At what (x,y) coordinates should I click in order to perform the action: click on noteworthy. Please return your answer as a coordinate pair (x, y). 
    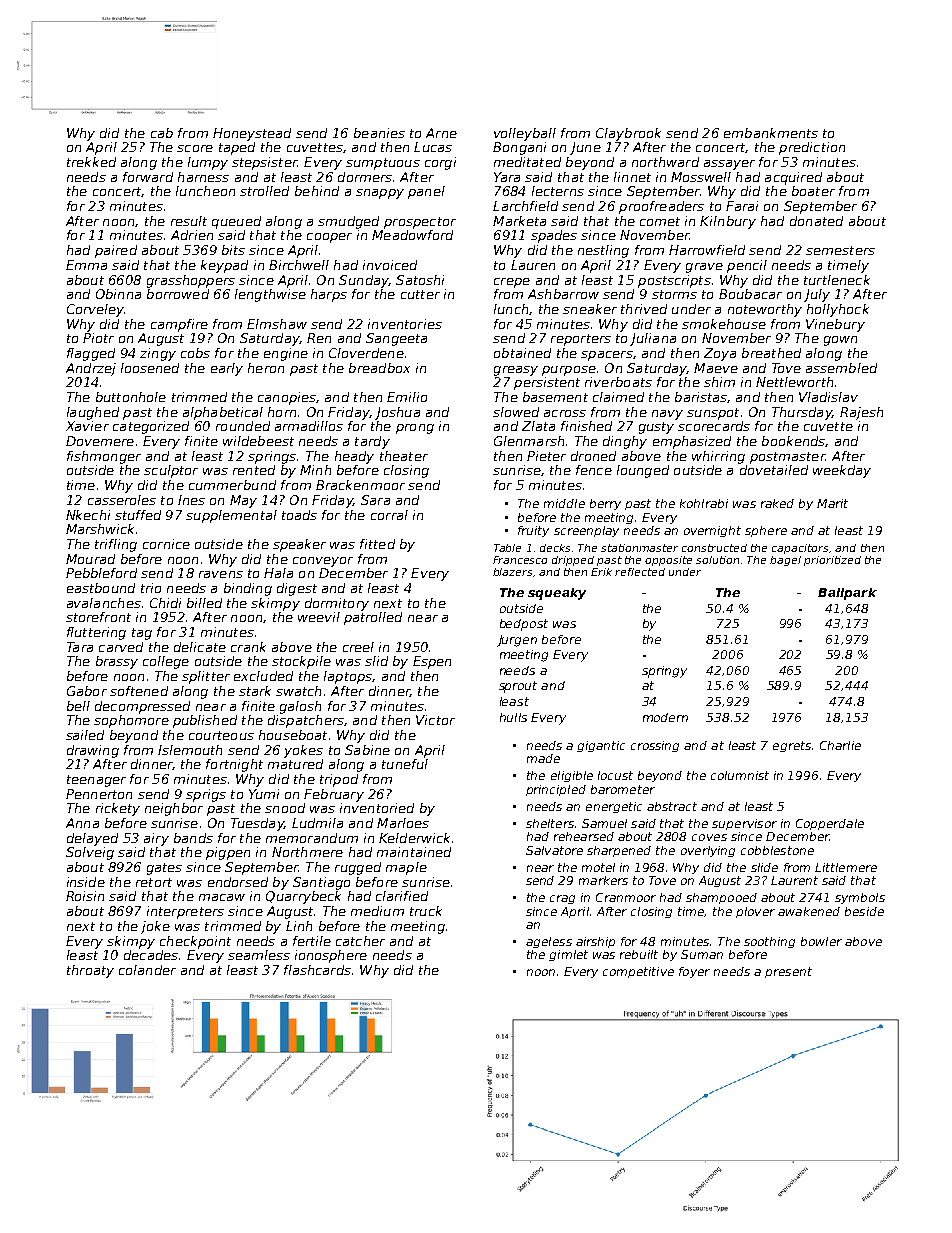
    Looking at the image, I should click on (765, 310).
